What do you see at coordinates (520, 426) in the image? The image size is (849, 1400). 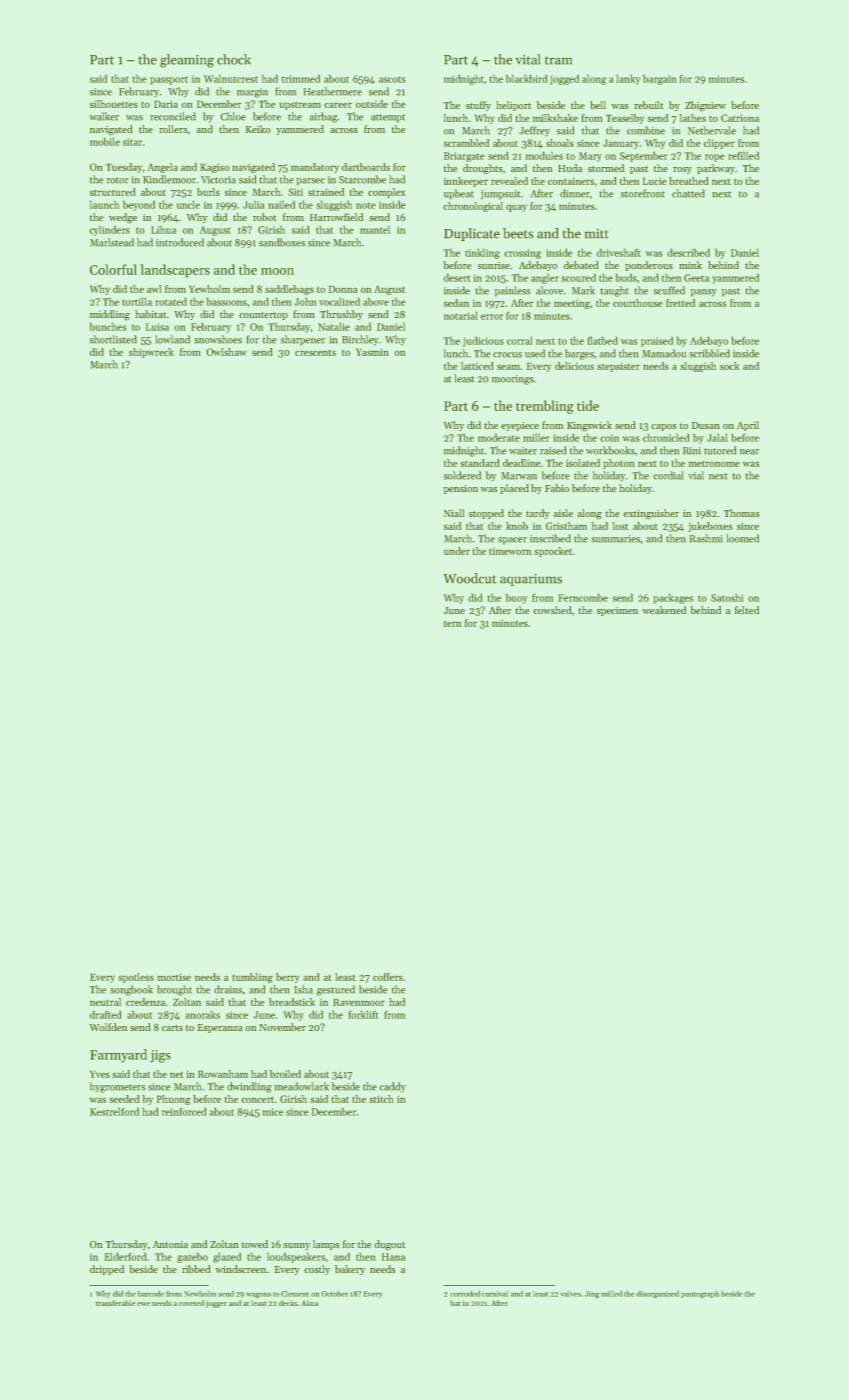 I see `eyepiece` at bounding box center [520, 426].
